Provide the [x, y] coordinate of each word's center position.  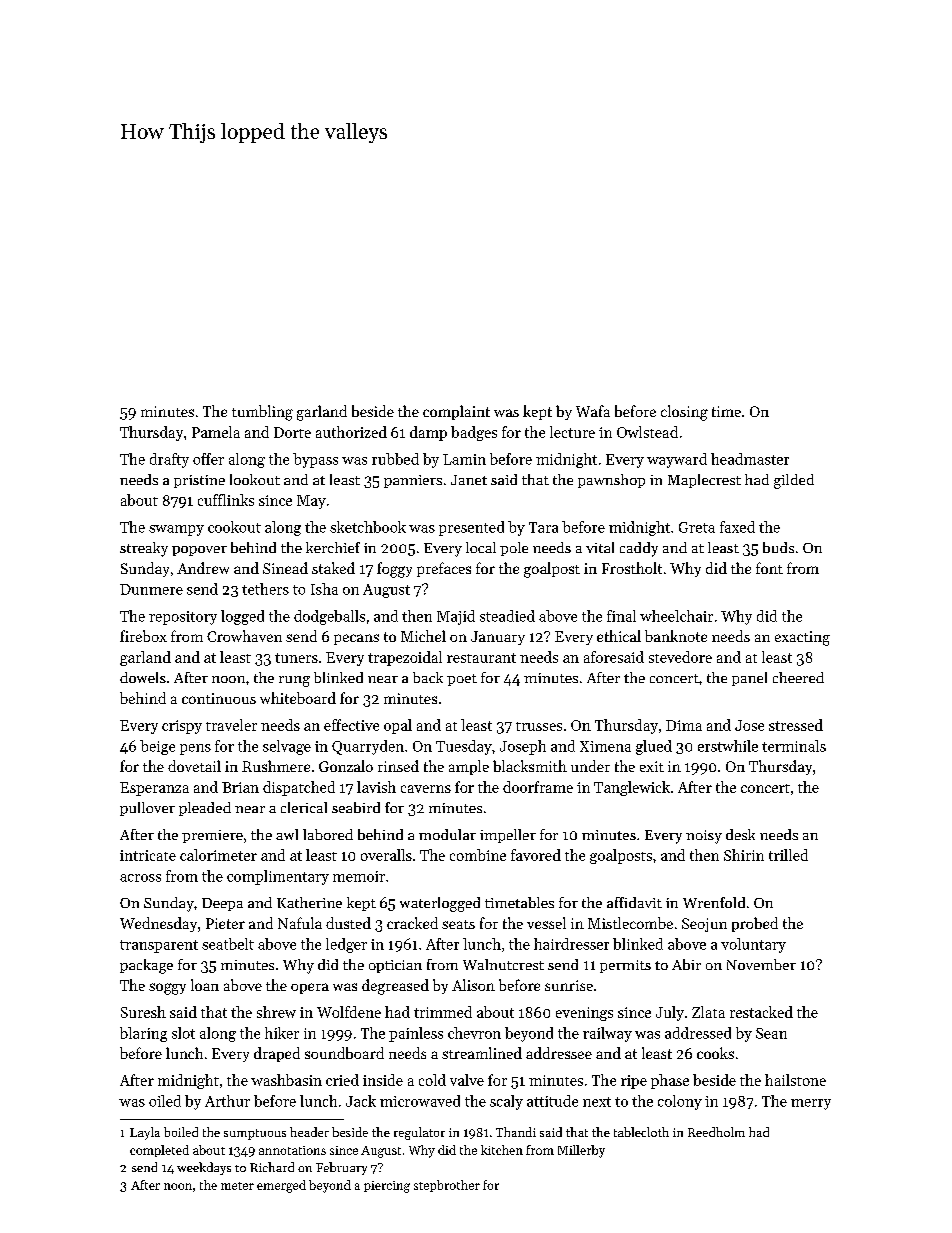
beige [157, 747]
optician [395, 966]
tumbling [262, 413]
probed [755, 924]
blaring [143, 1034]
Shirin [744, 855]
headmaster [750, 459]
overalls [386, 855]
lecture [572, 432]
